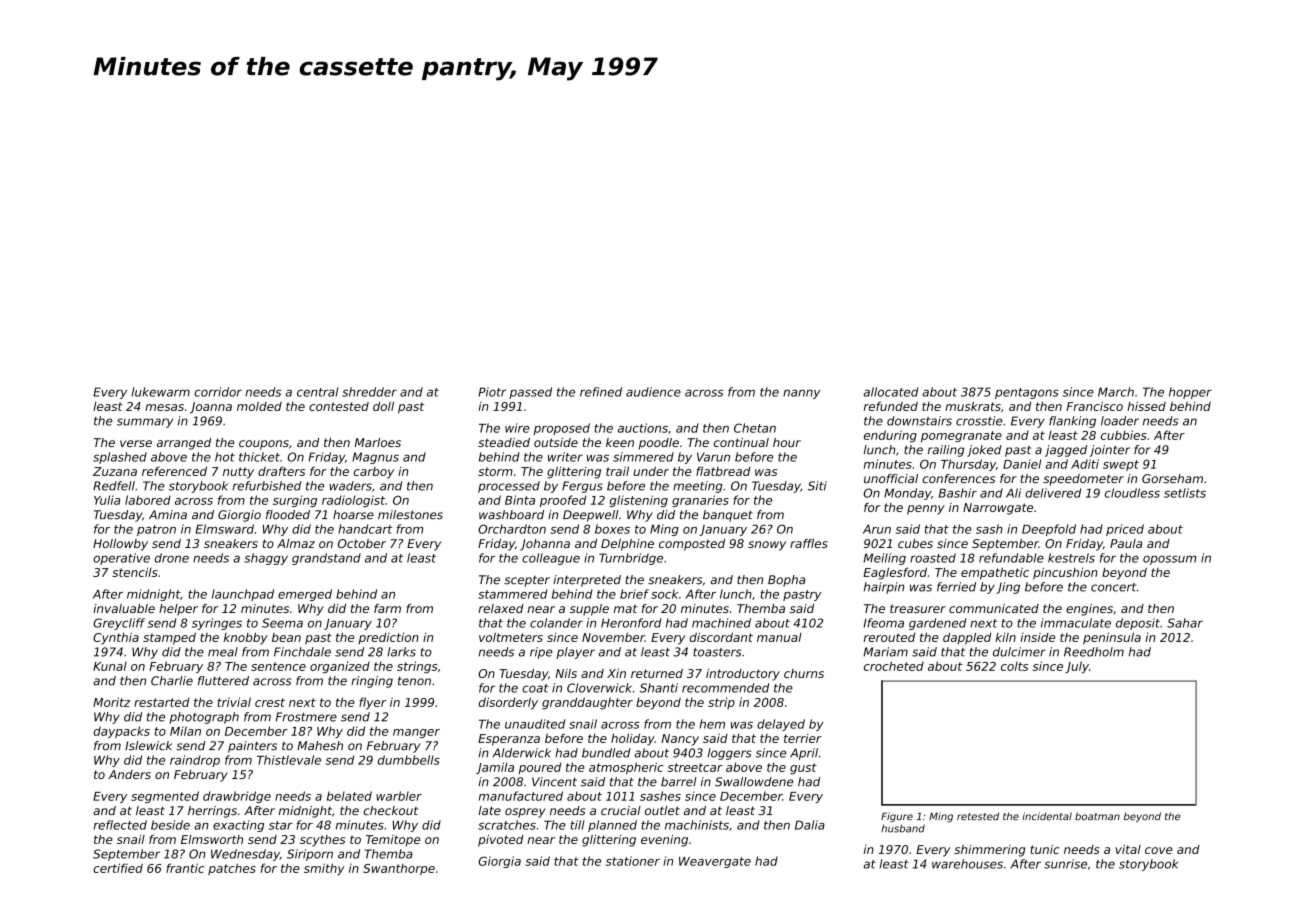 The image size is (1308, 924). I want to click on Cloverwick, so click(599, 688).
